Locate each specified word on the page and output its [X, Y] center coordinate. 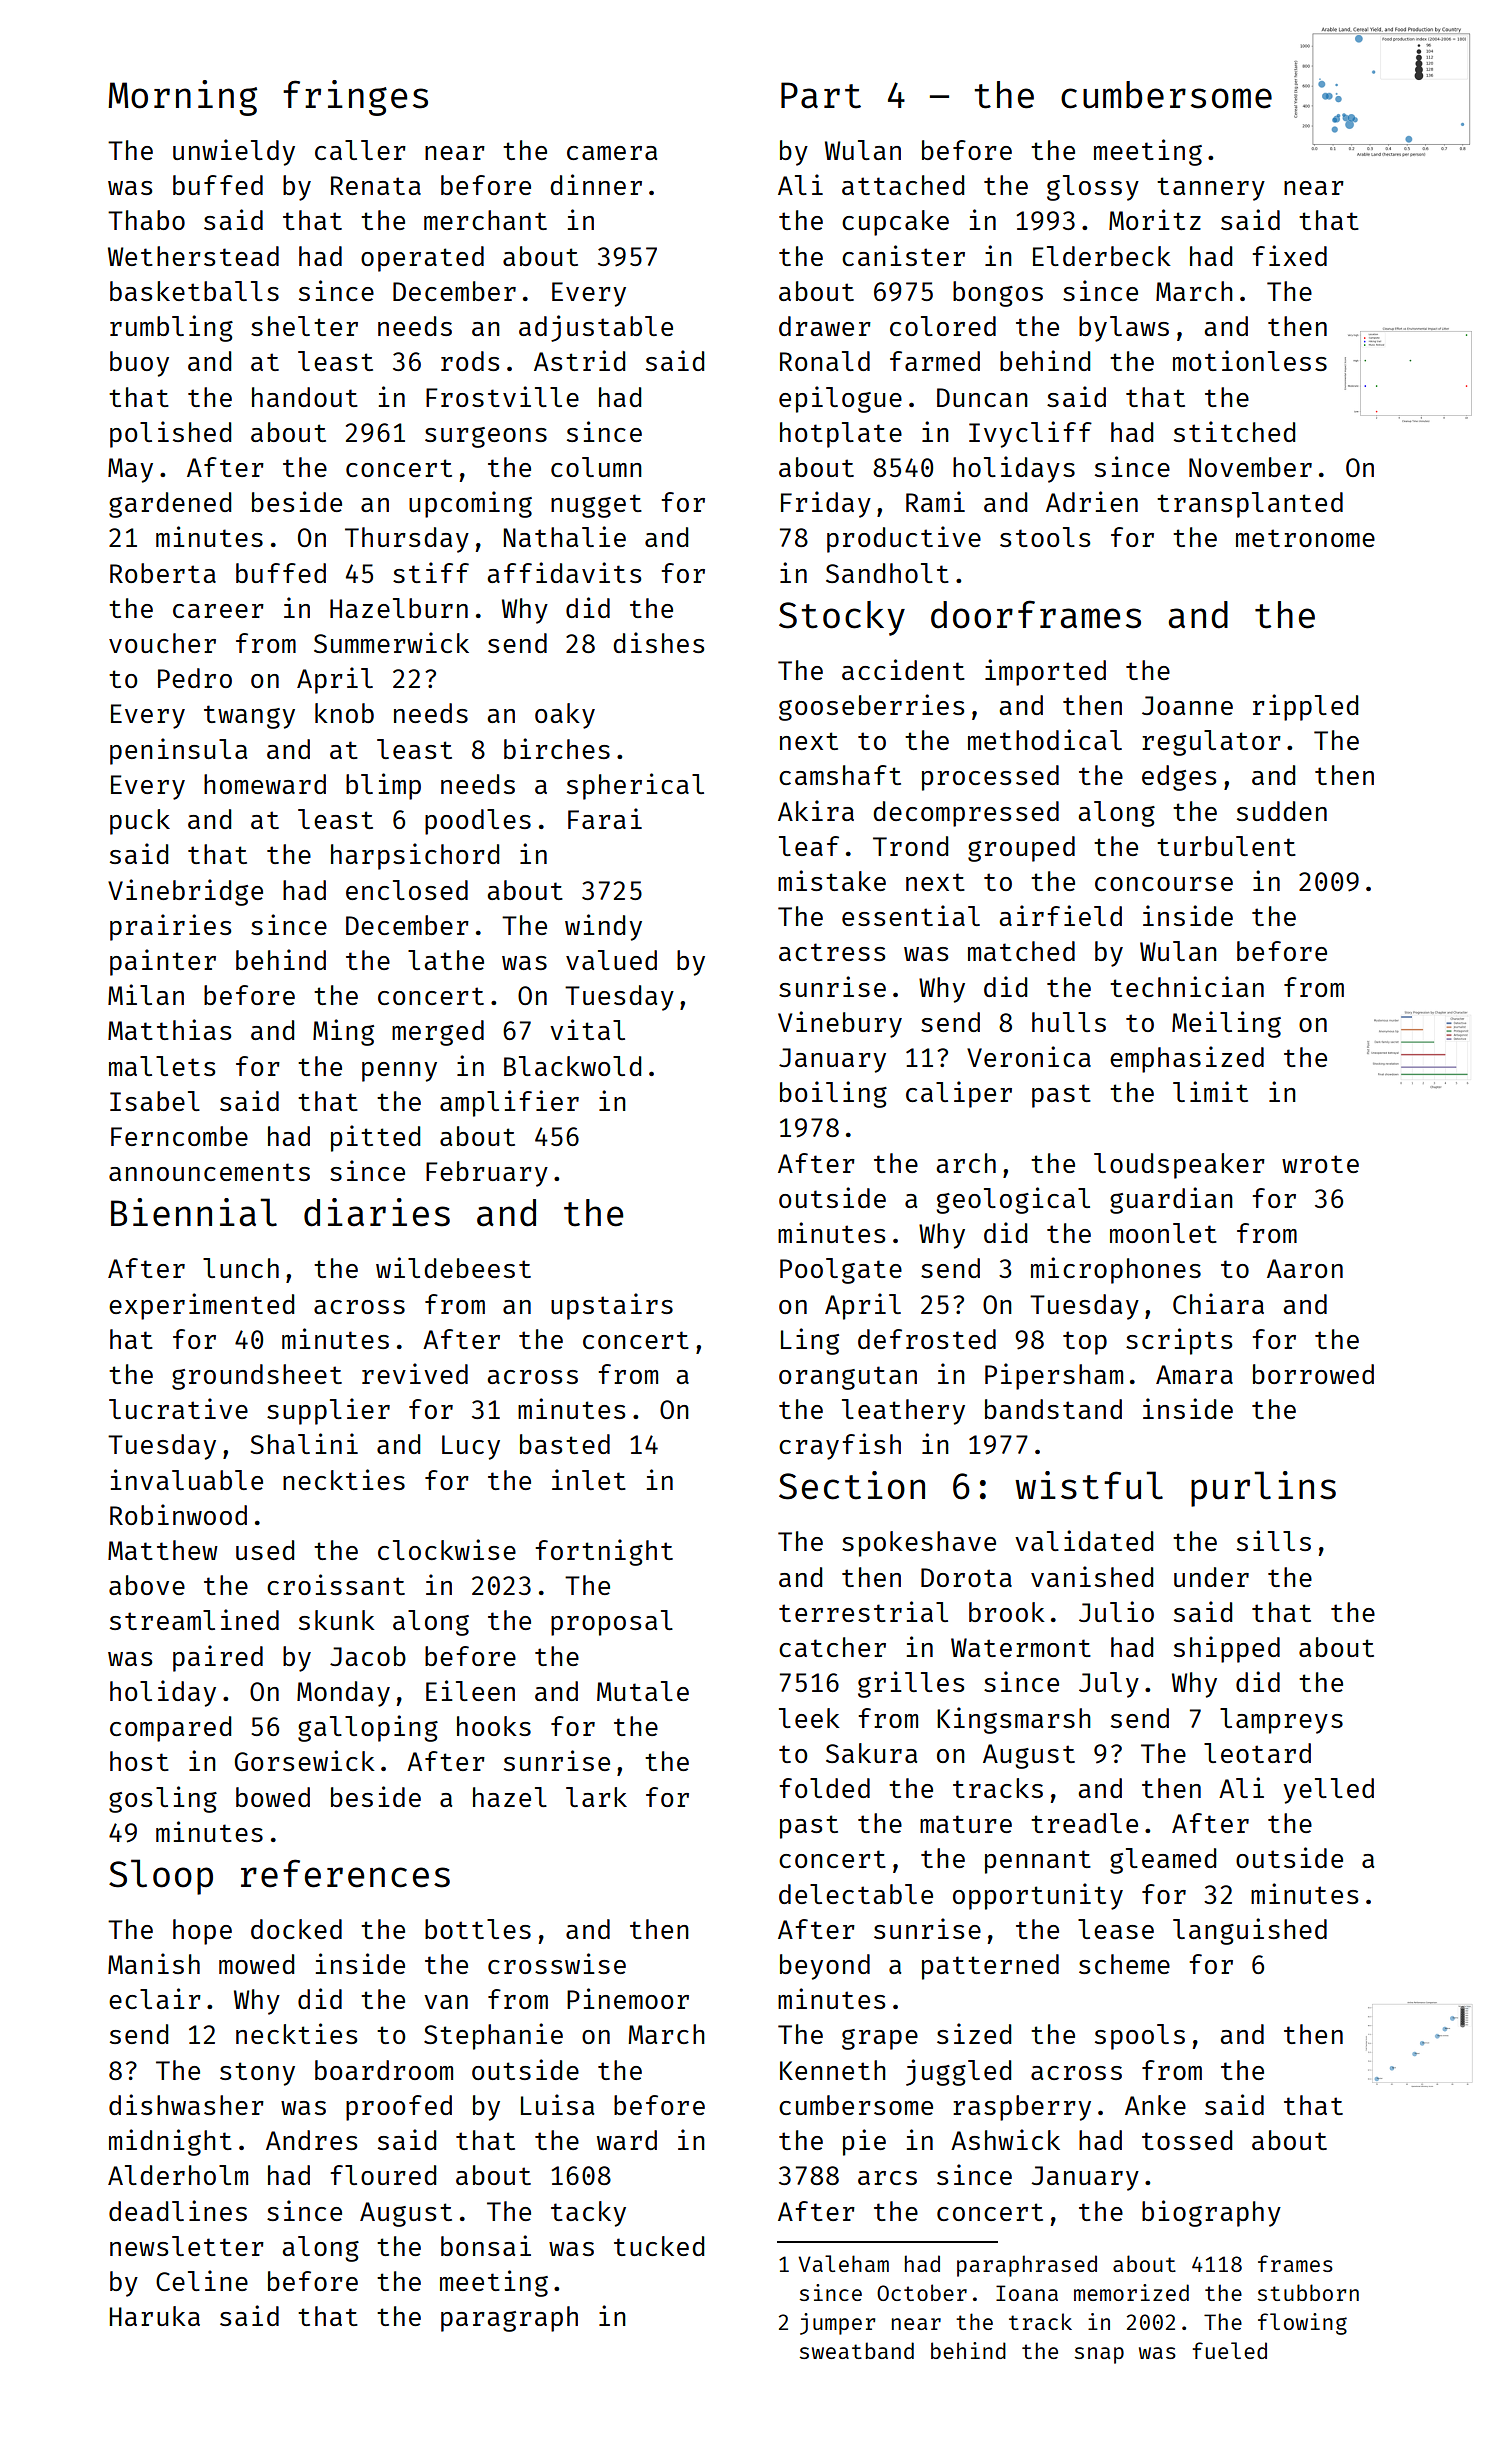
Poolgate [841, 1271]
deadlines [178, 2210]
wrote [1320, 1164]
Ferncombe [179, 1136]
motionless [1250, 360]
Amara [1194, 1374]
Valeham [843, 2263]
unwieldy [234, 152]
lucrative [178, 1408]
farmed [935, 361]
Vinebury [840, 1024]
